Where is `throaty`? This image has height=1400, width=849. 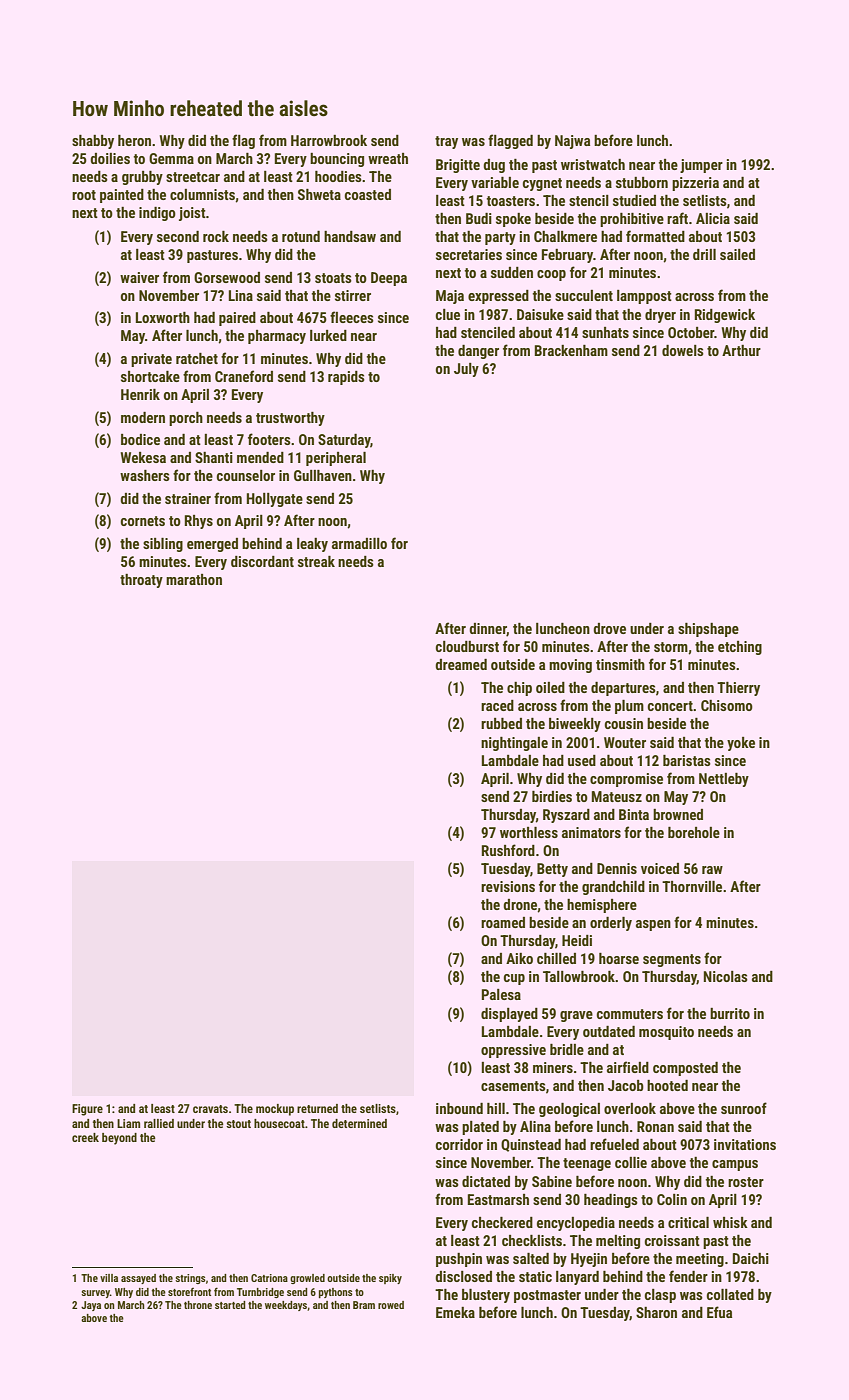 throaty is located at coordinates (141, 581).
